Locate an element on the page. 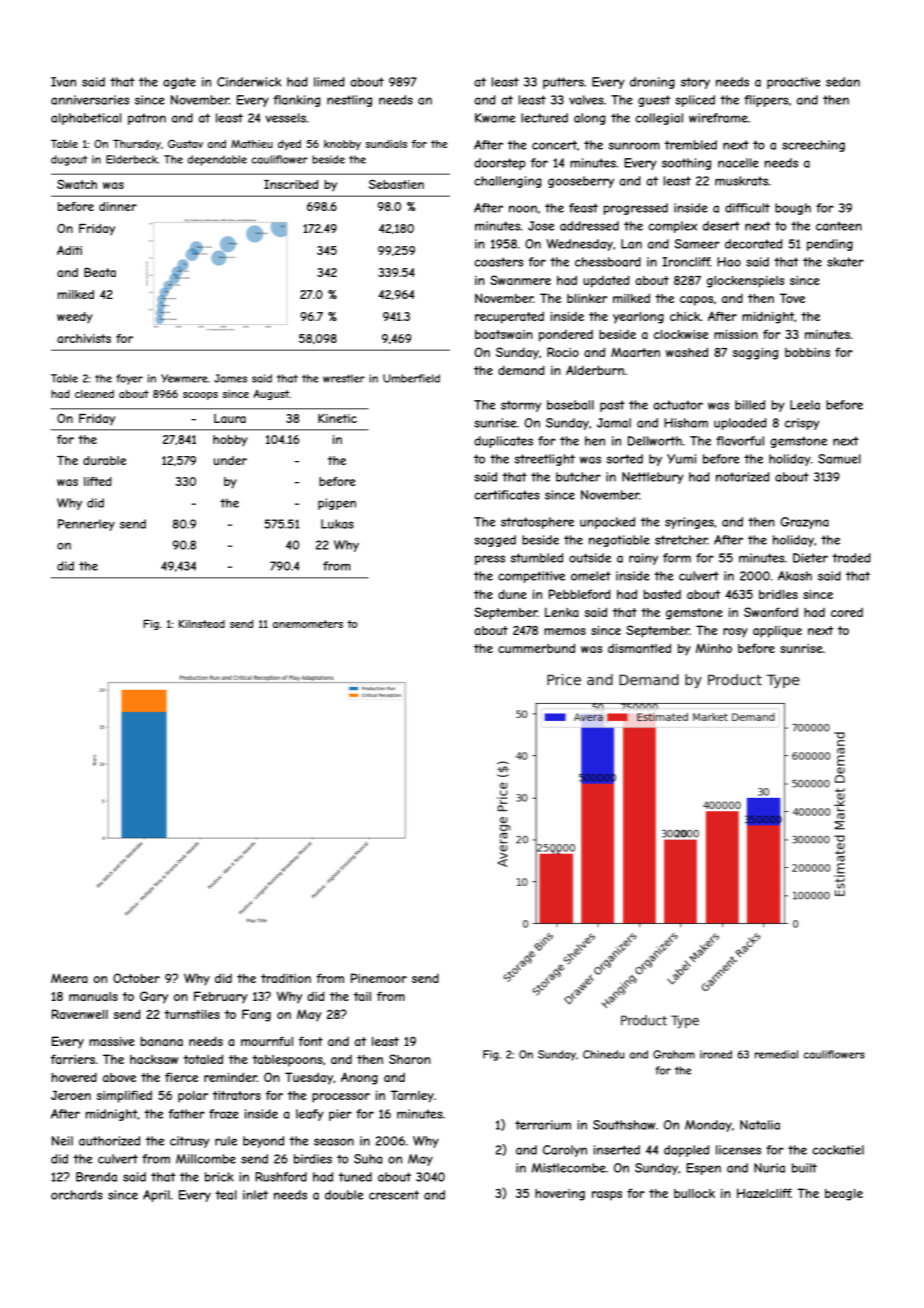 The image size is (924, 1308). Cinderwick is located at coordinates (249, 82).
